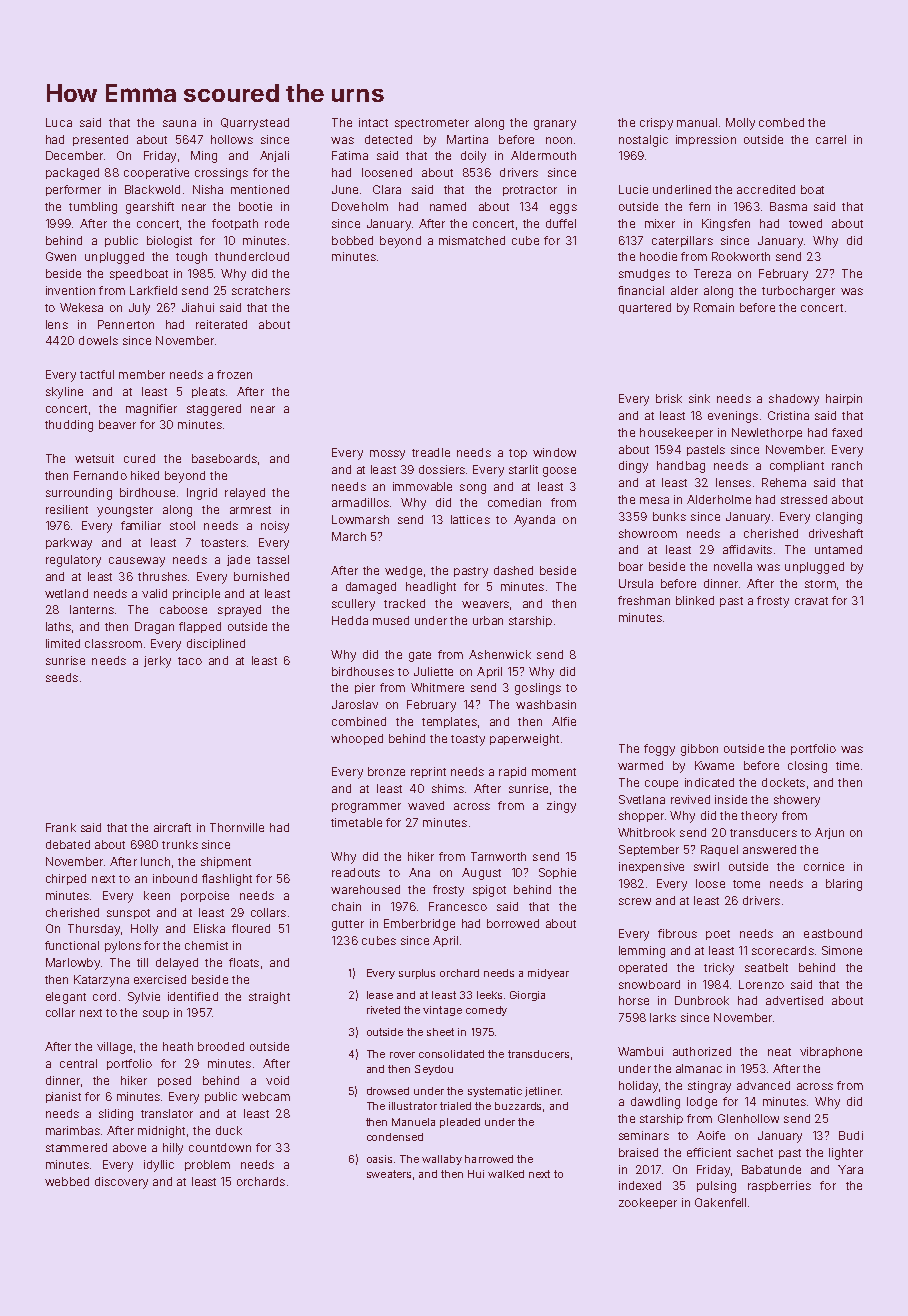  What do you see at coordinates (62, 677) in the screenshot?
I see `seeds` at bounding box center [62, 677].
